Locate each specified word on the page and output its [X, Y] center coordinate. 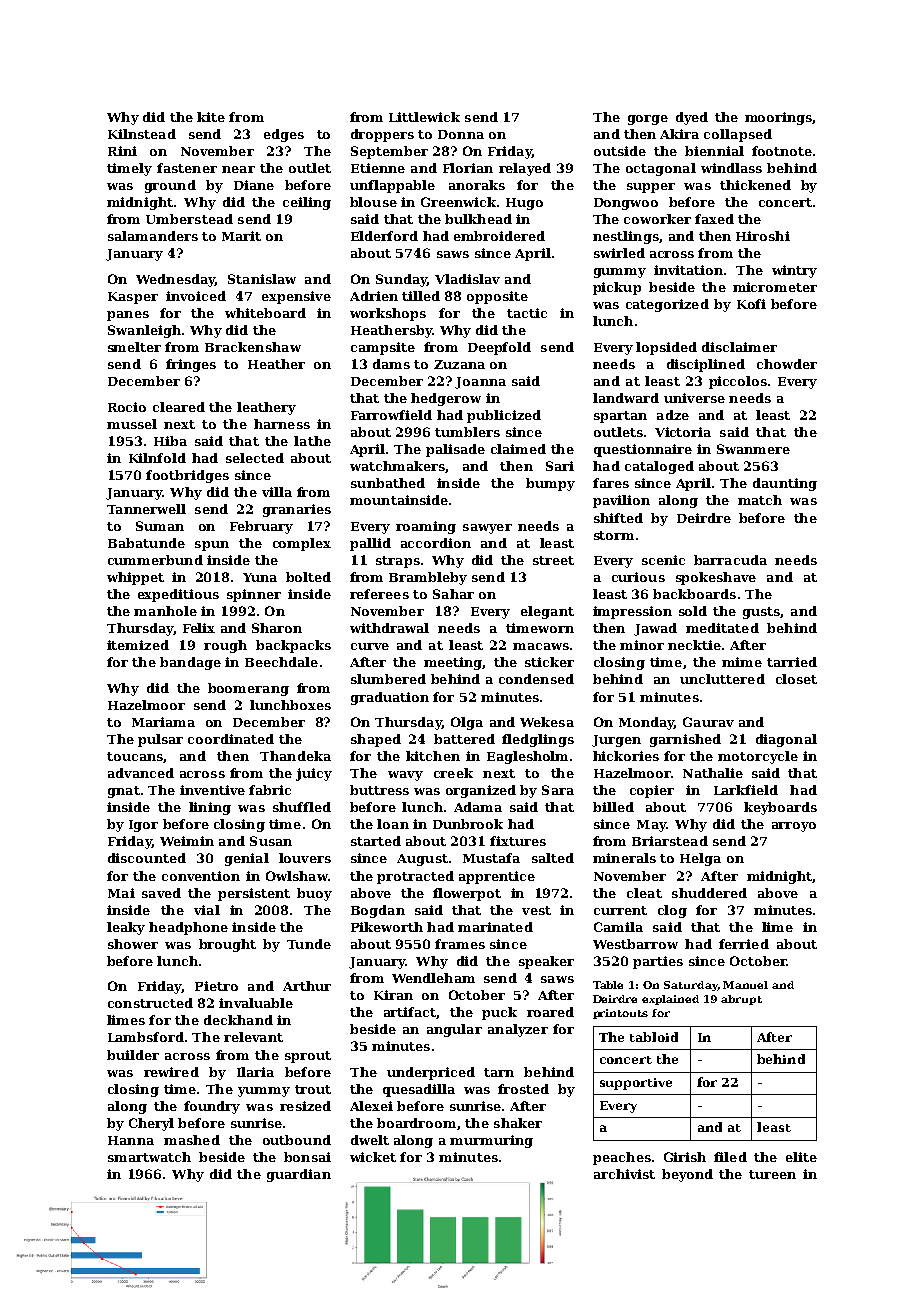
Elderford [384, 236]
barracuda [730, 560]
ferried [744, 944]
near [238, 169]
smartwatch [149, 1157]
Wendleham [433, 978]
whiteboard [265, 313]
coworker [657, 219]
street [553, 560]
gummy [620, 273]
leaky [126, 928]
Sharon [277, 628]
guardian [299, 1175]
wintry [794, 271]
